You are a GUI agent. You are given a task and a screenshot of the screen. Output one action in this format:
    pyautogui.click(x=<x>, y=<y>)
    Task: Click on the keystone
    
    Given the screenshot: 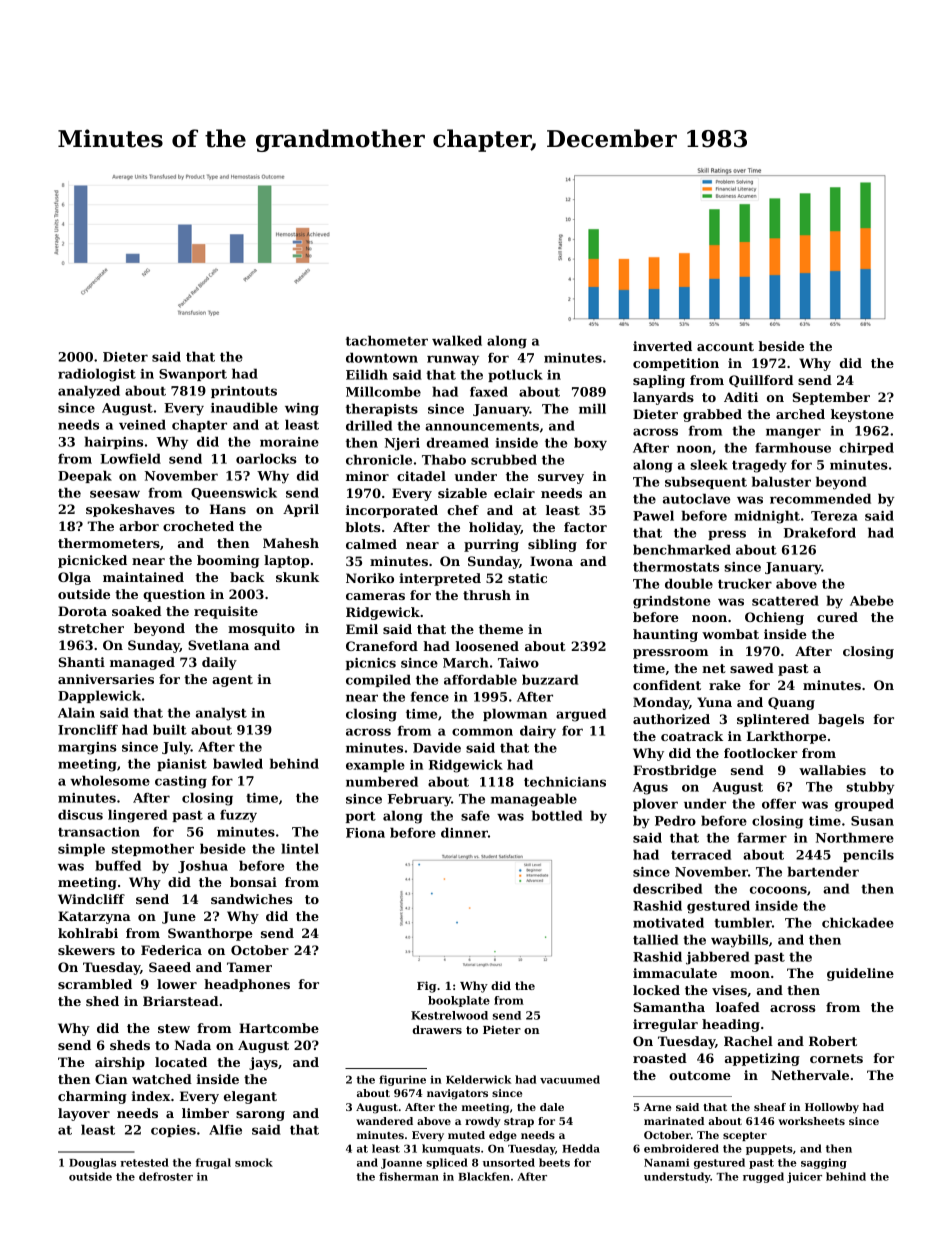 What is the action you would take?
    pyautogui.click(x=862, y=415)
